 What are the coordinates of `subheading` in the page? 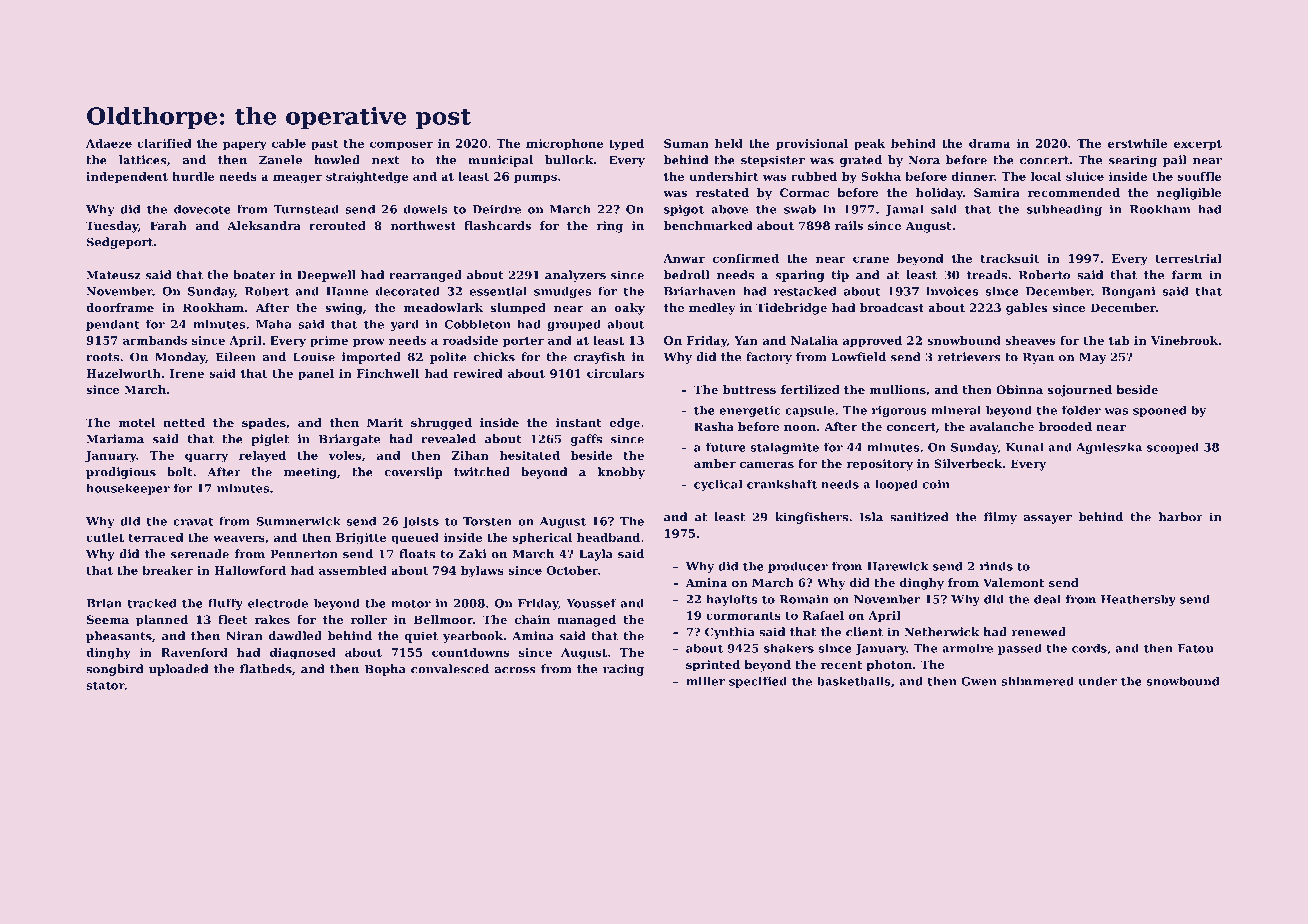 It's located at (1064, 210).
